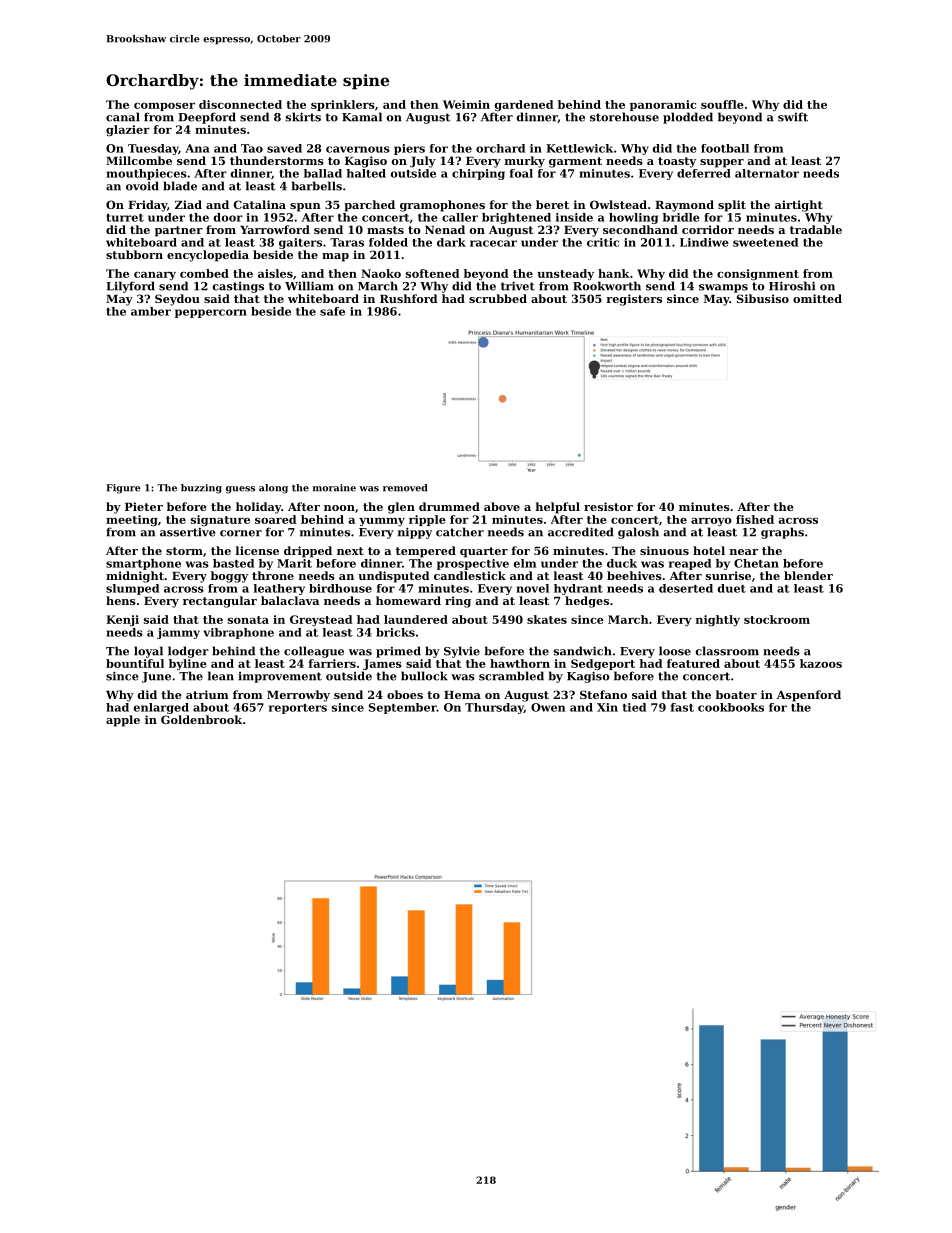  I want to click on partner, so click(179, 231).
